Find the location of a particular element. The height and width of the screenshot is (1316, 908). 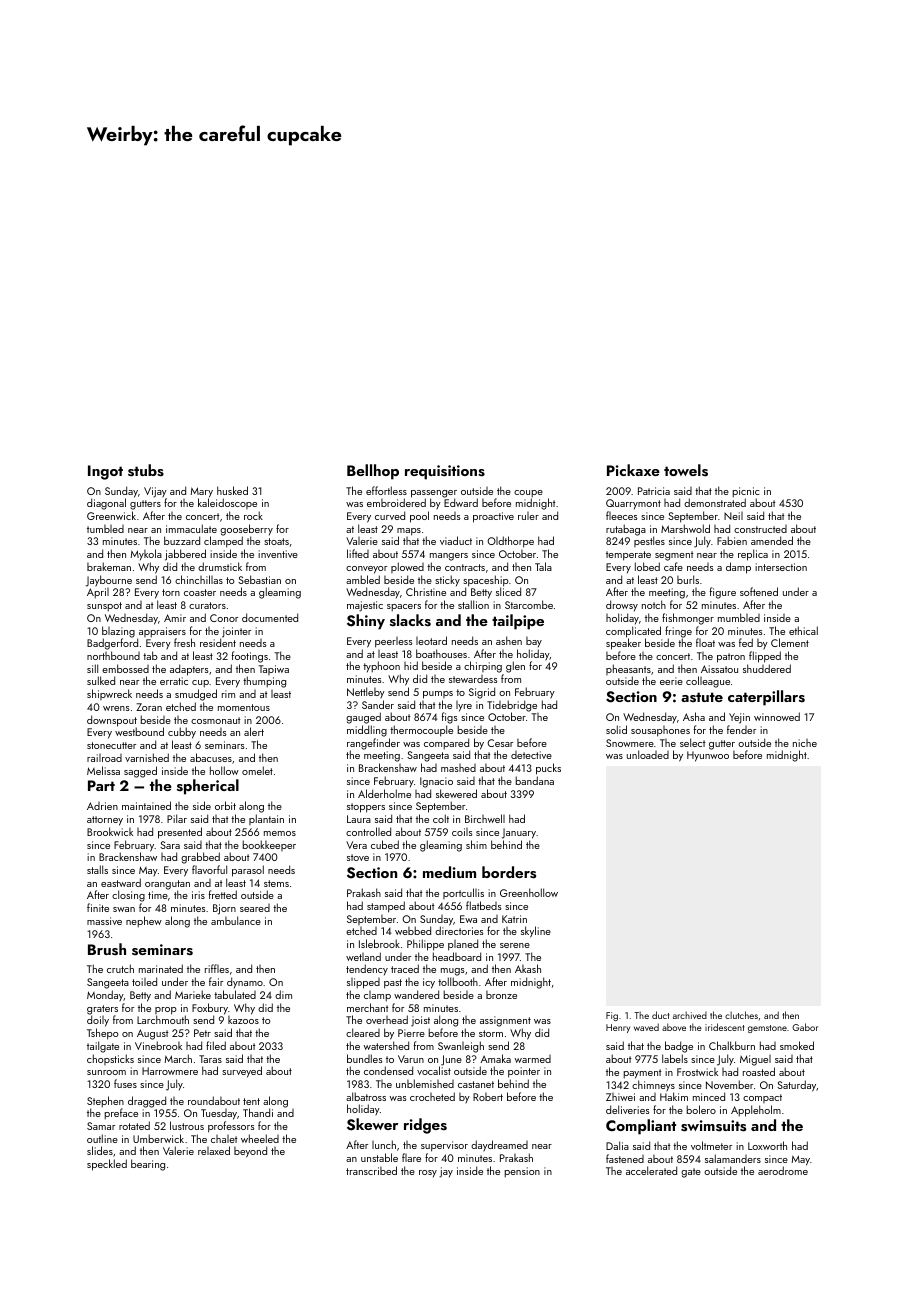

stamped is located at coordinates (386, 907).
